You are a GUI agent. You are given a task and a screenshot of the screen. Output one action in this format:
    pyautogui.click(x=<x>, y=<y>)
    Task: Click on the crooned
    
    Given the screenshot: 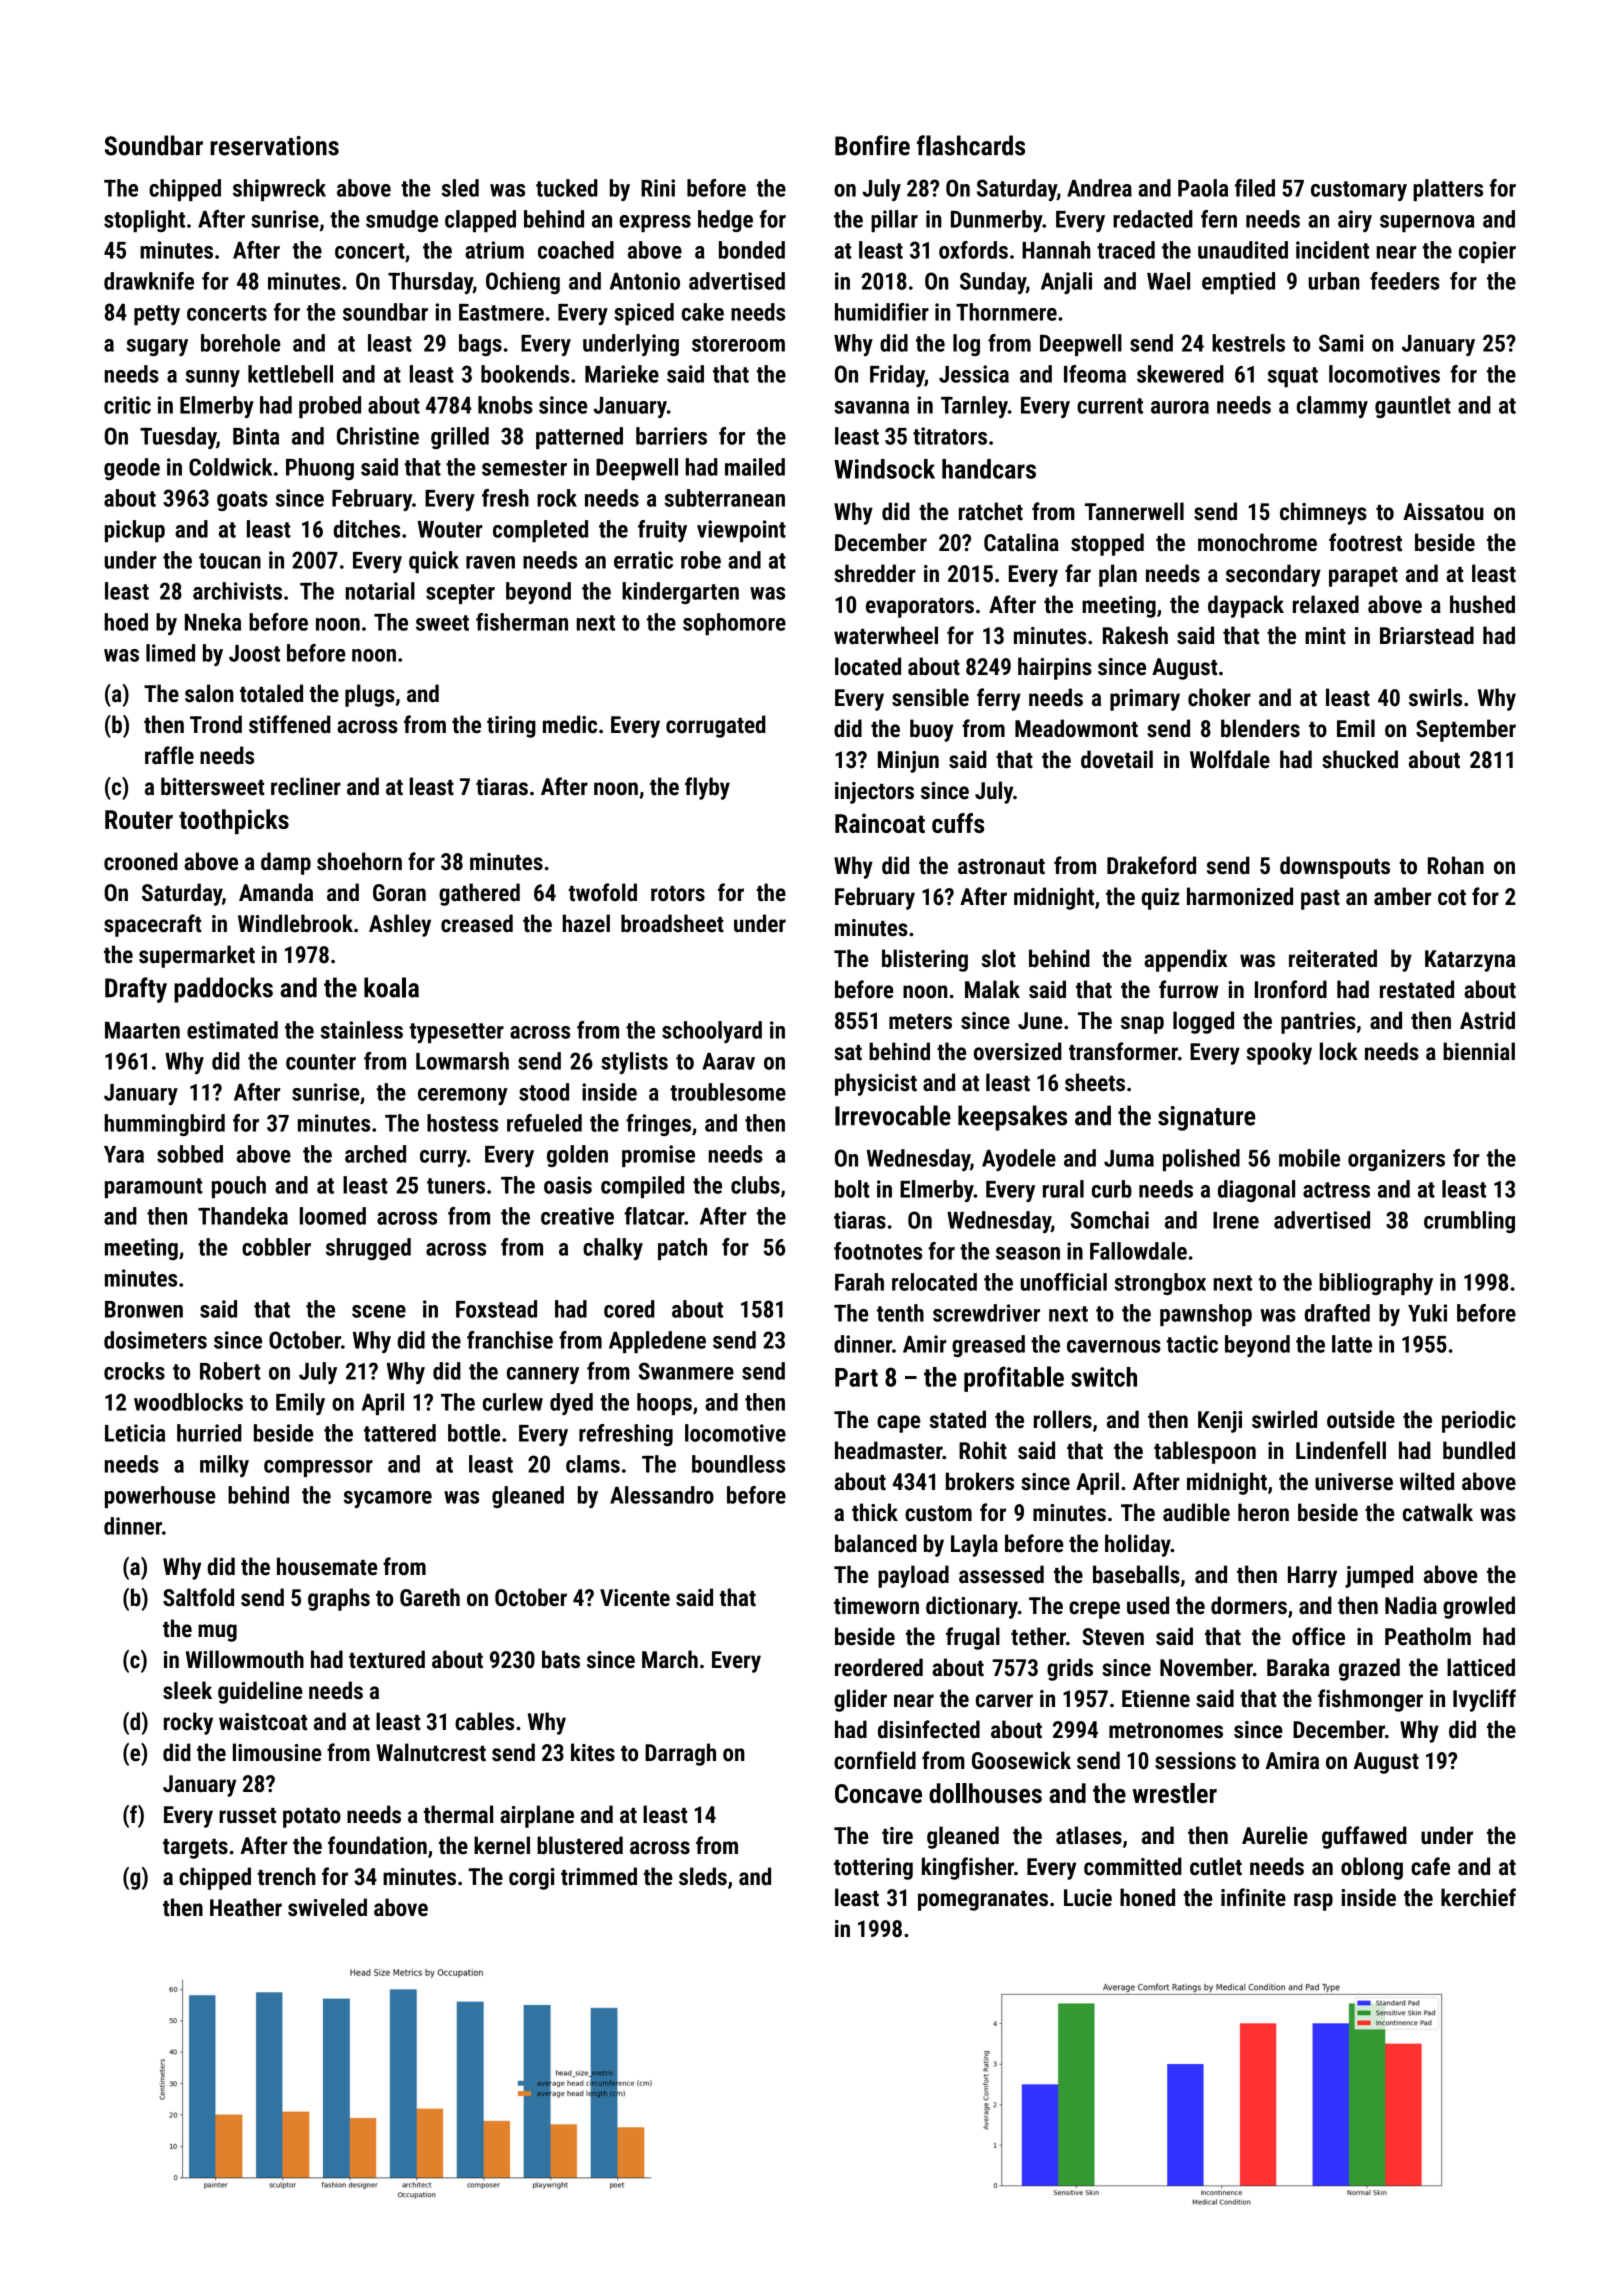 What is the action you would take?
    pyautogui.click(x=141, y=861)
